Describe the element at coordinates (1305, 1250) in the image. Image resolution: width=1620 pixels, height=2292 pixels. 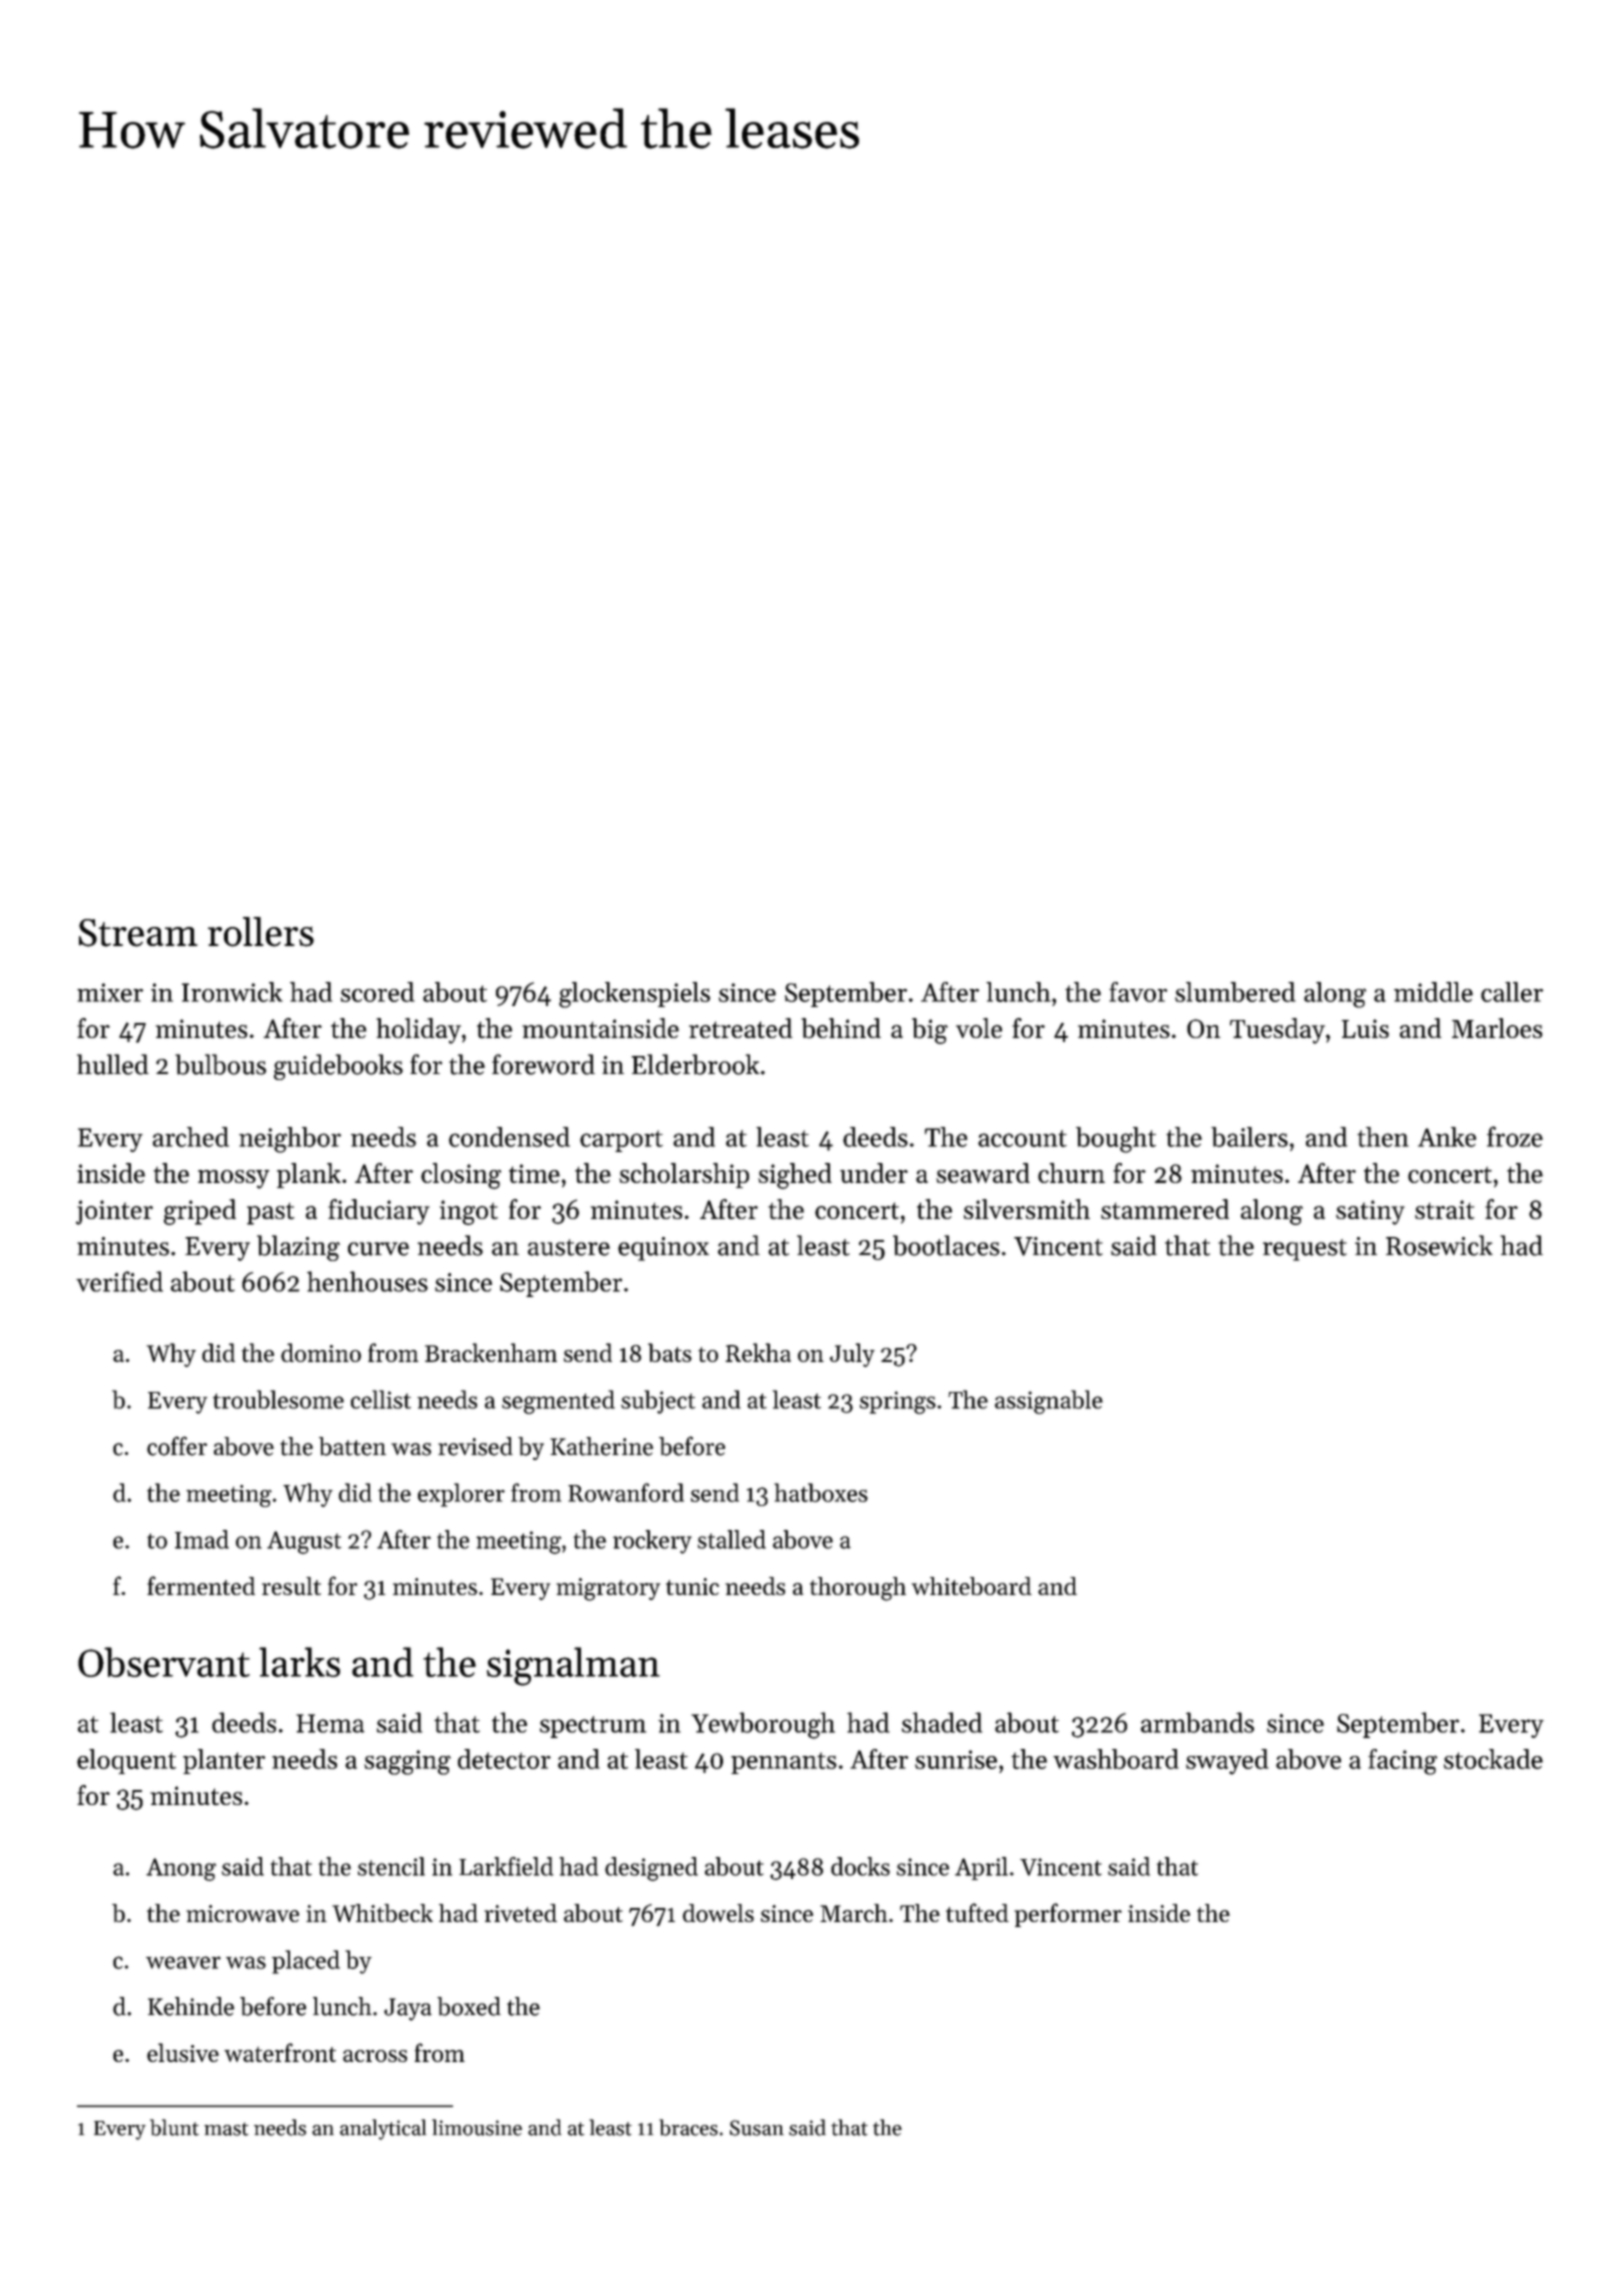
I see `request` at that location.
